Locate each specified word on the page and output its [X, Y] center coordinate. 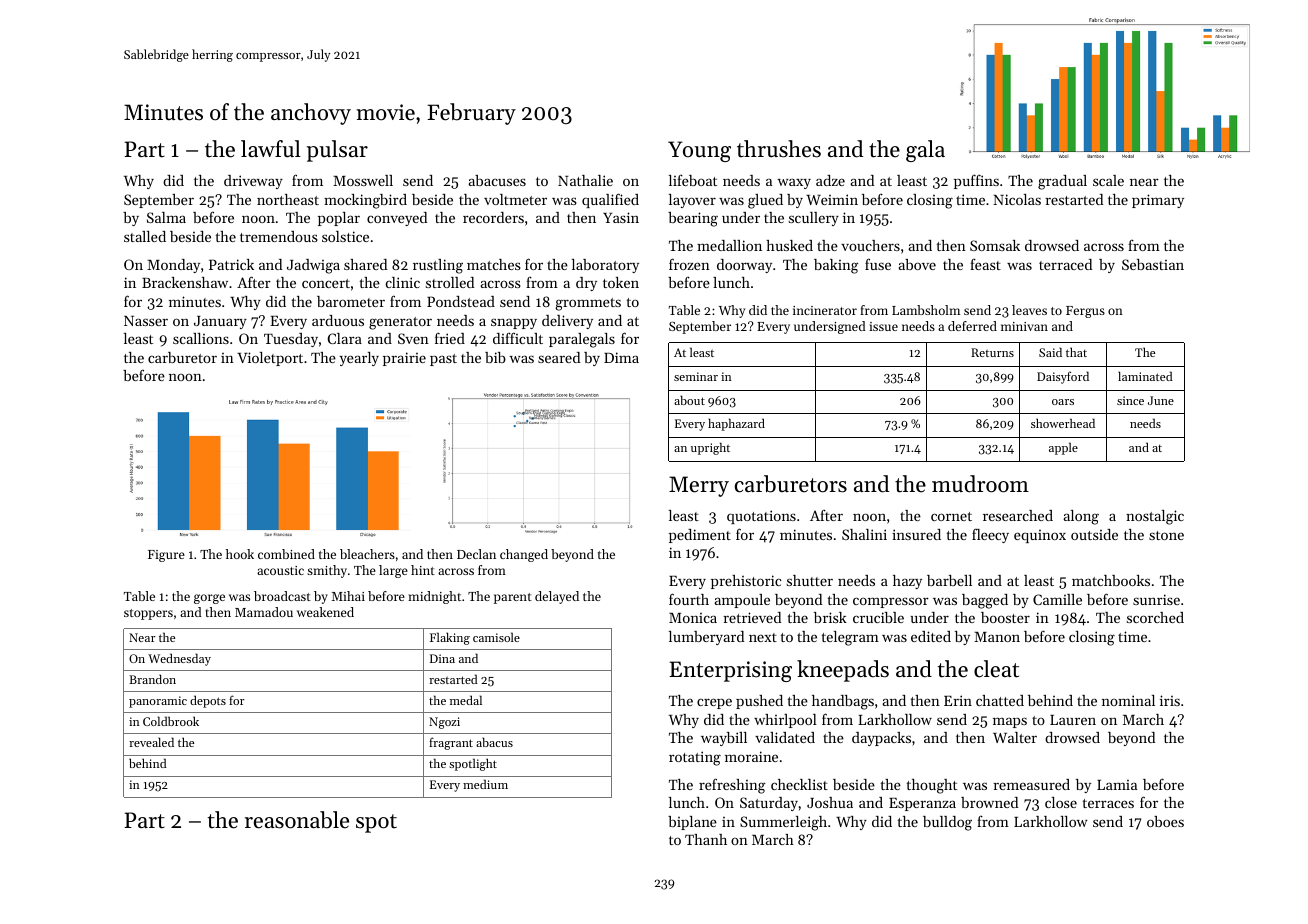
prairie [404, 359]
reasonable [297, 820]
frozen [689, 264]
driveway [253, 182]
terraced [1065, 264]
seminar [696, 376]
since [1130, 400]
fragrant [451, 743]
